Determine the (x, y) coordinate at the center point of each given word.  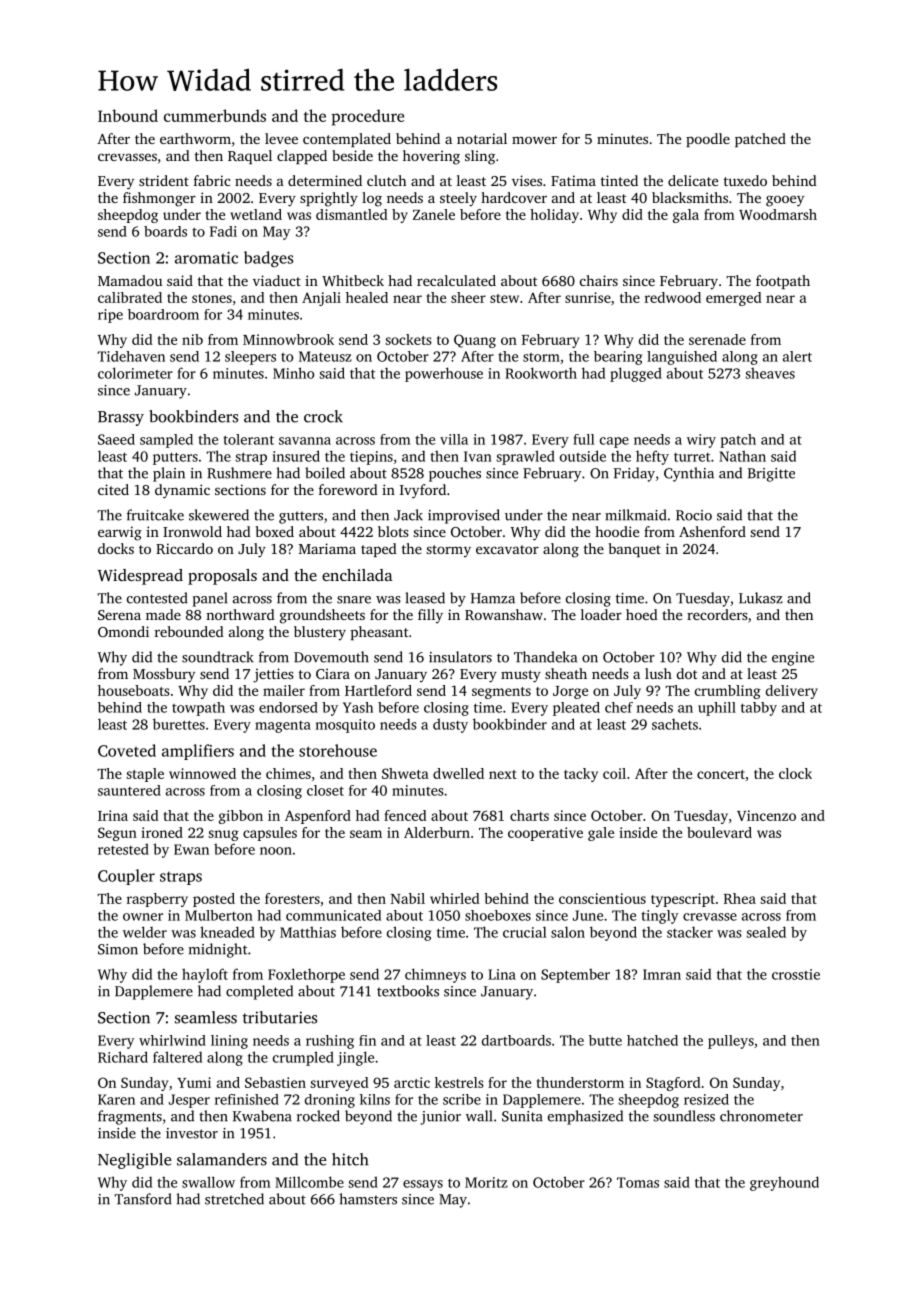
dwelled (458, 773)
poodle (708, 140)
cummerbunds (215, 115)
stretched (234, 1199)
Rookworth (541, 373)
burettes (179, 724)
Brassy (121, 418)
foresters (292, 898)
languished (682, 358)
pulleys (731, 1042)
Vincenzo (766, 815)
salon (568, 932)
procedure (368, 117)
